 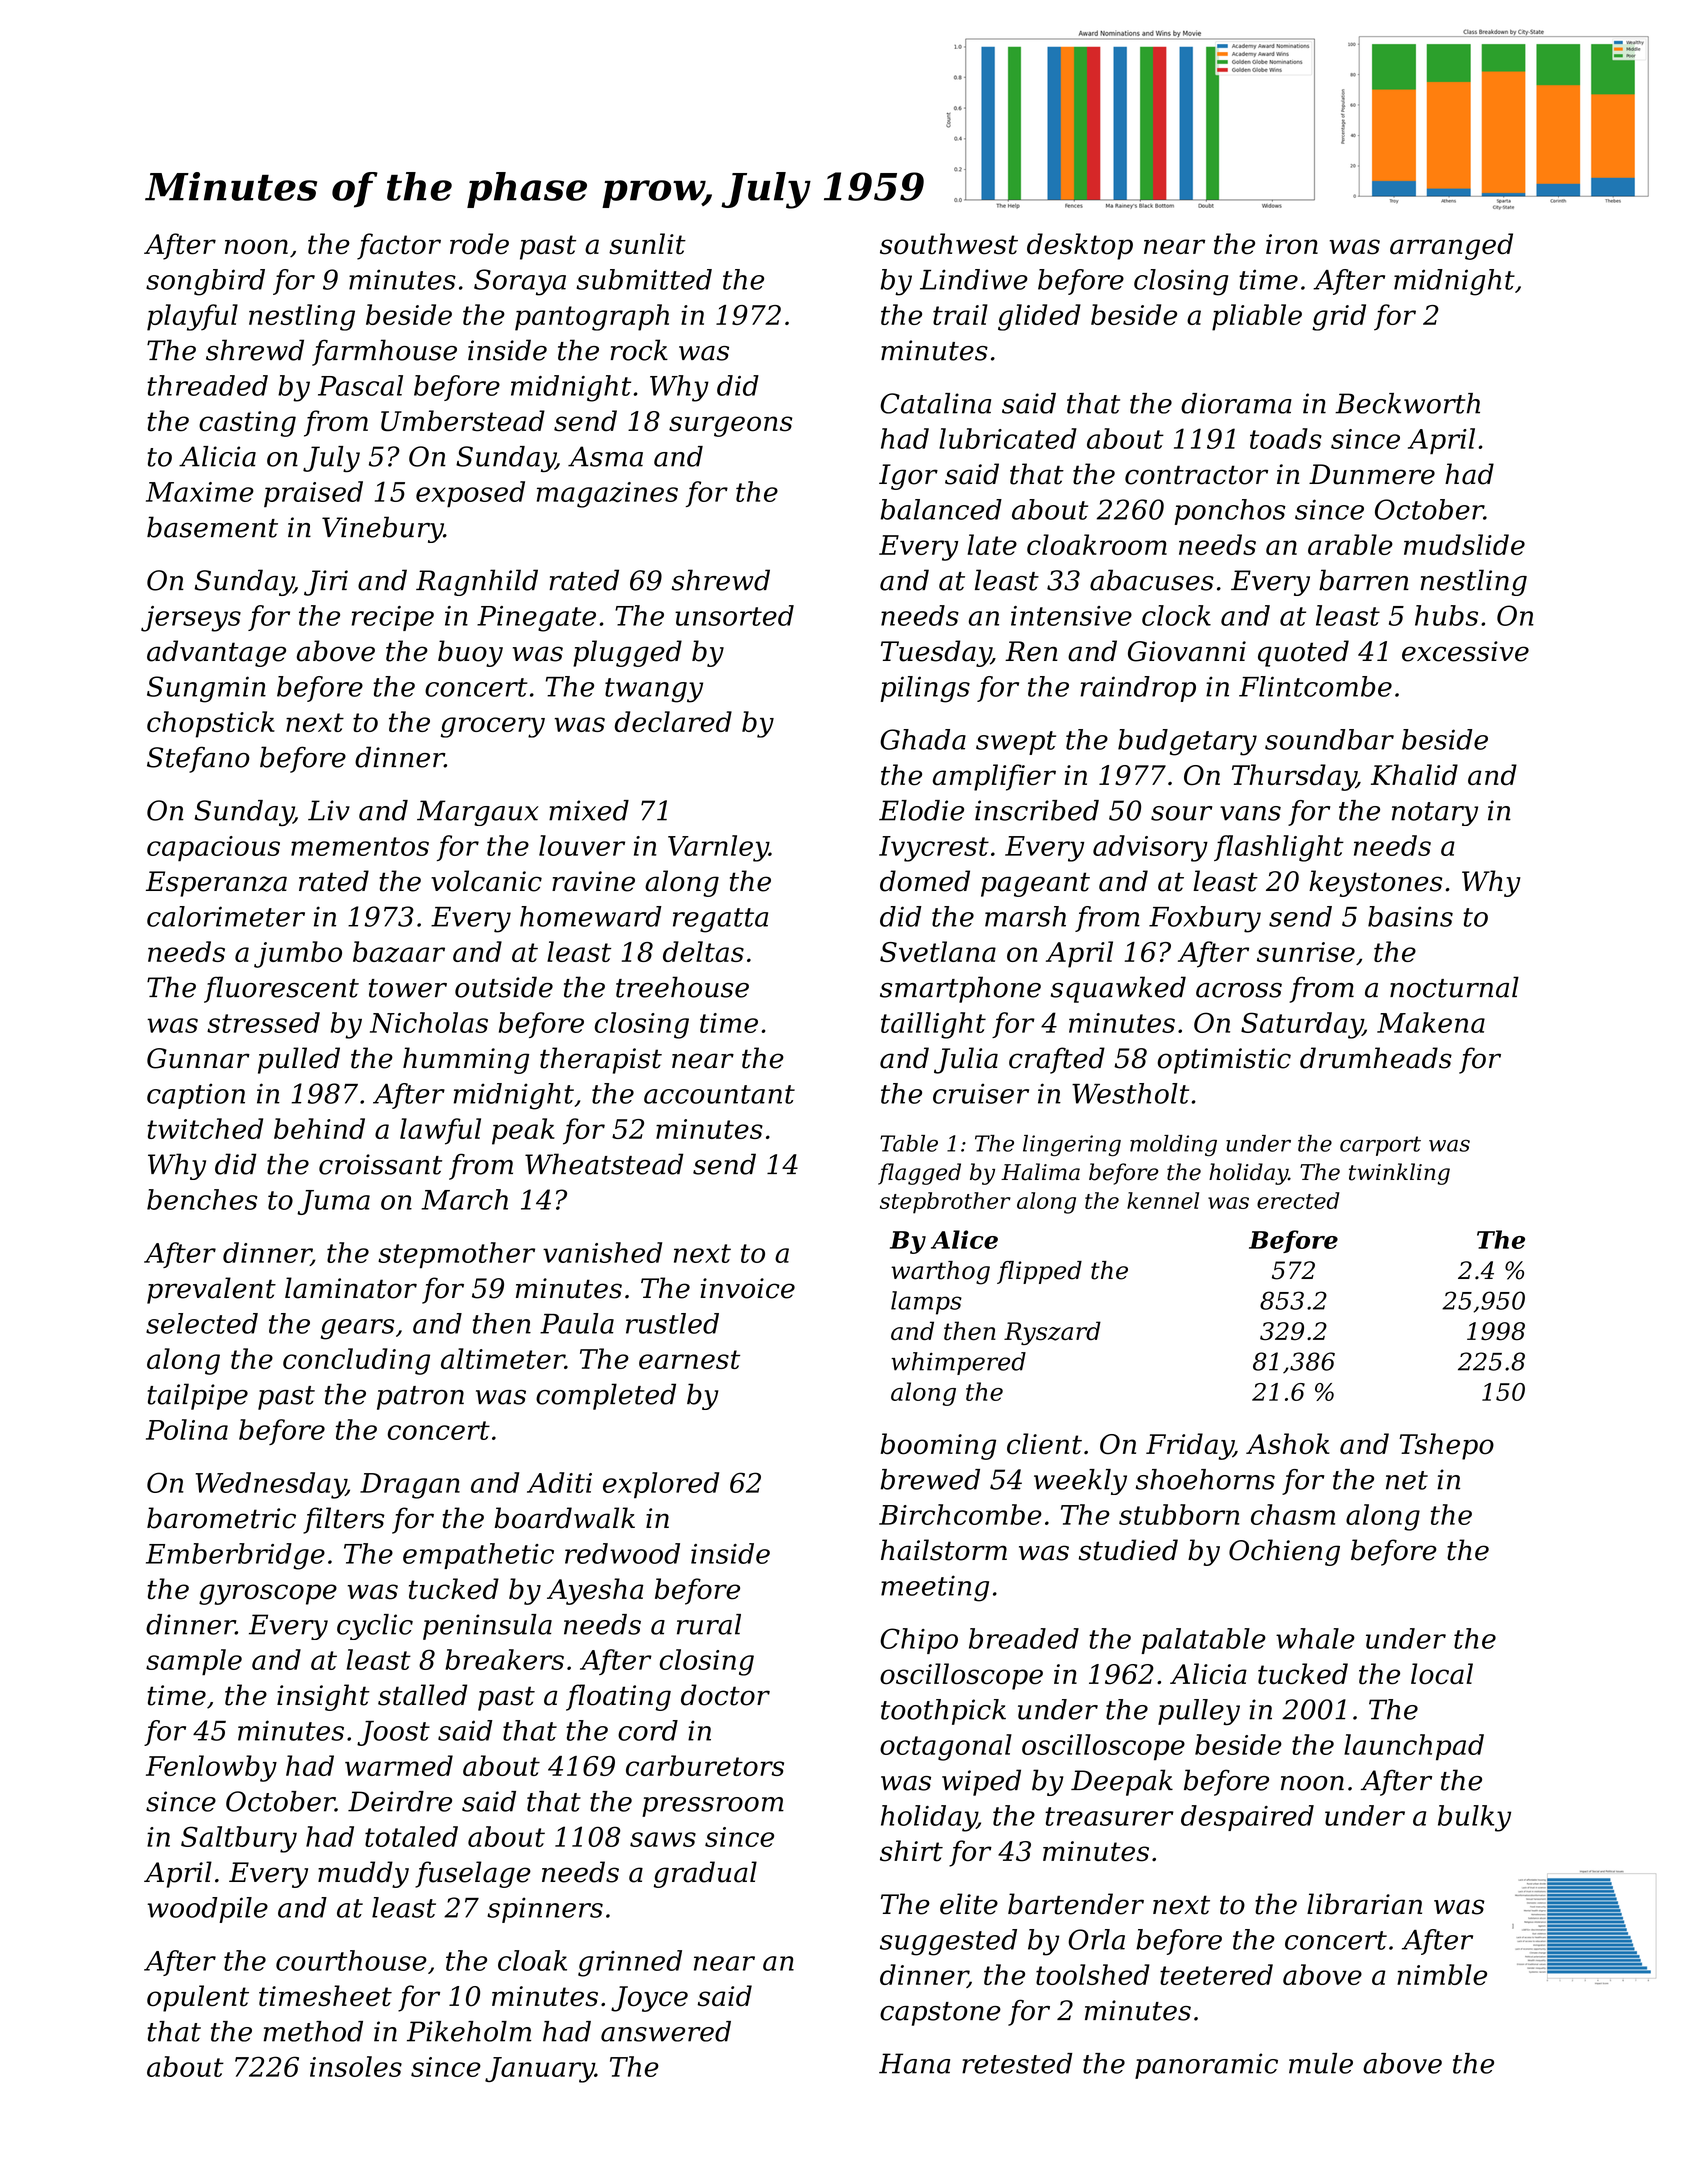 I want to click on swept, so click(x=1016, y=743).
